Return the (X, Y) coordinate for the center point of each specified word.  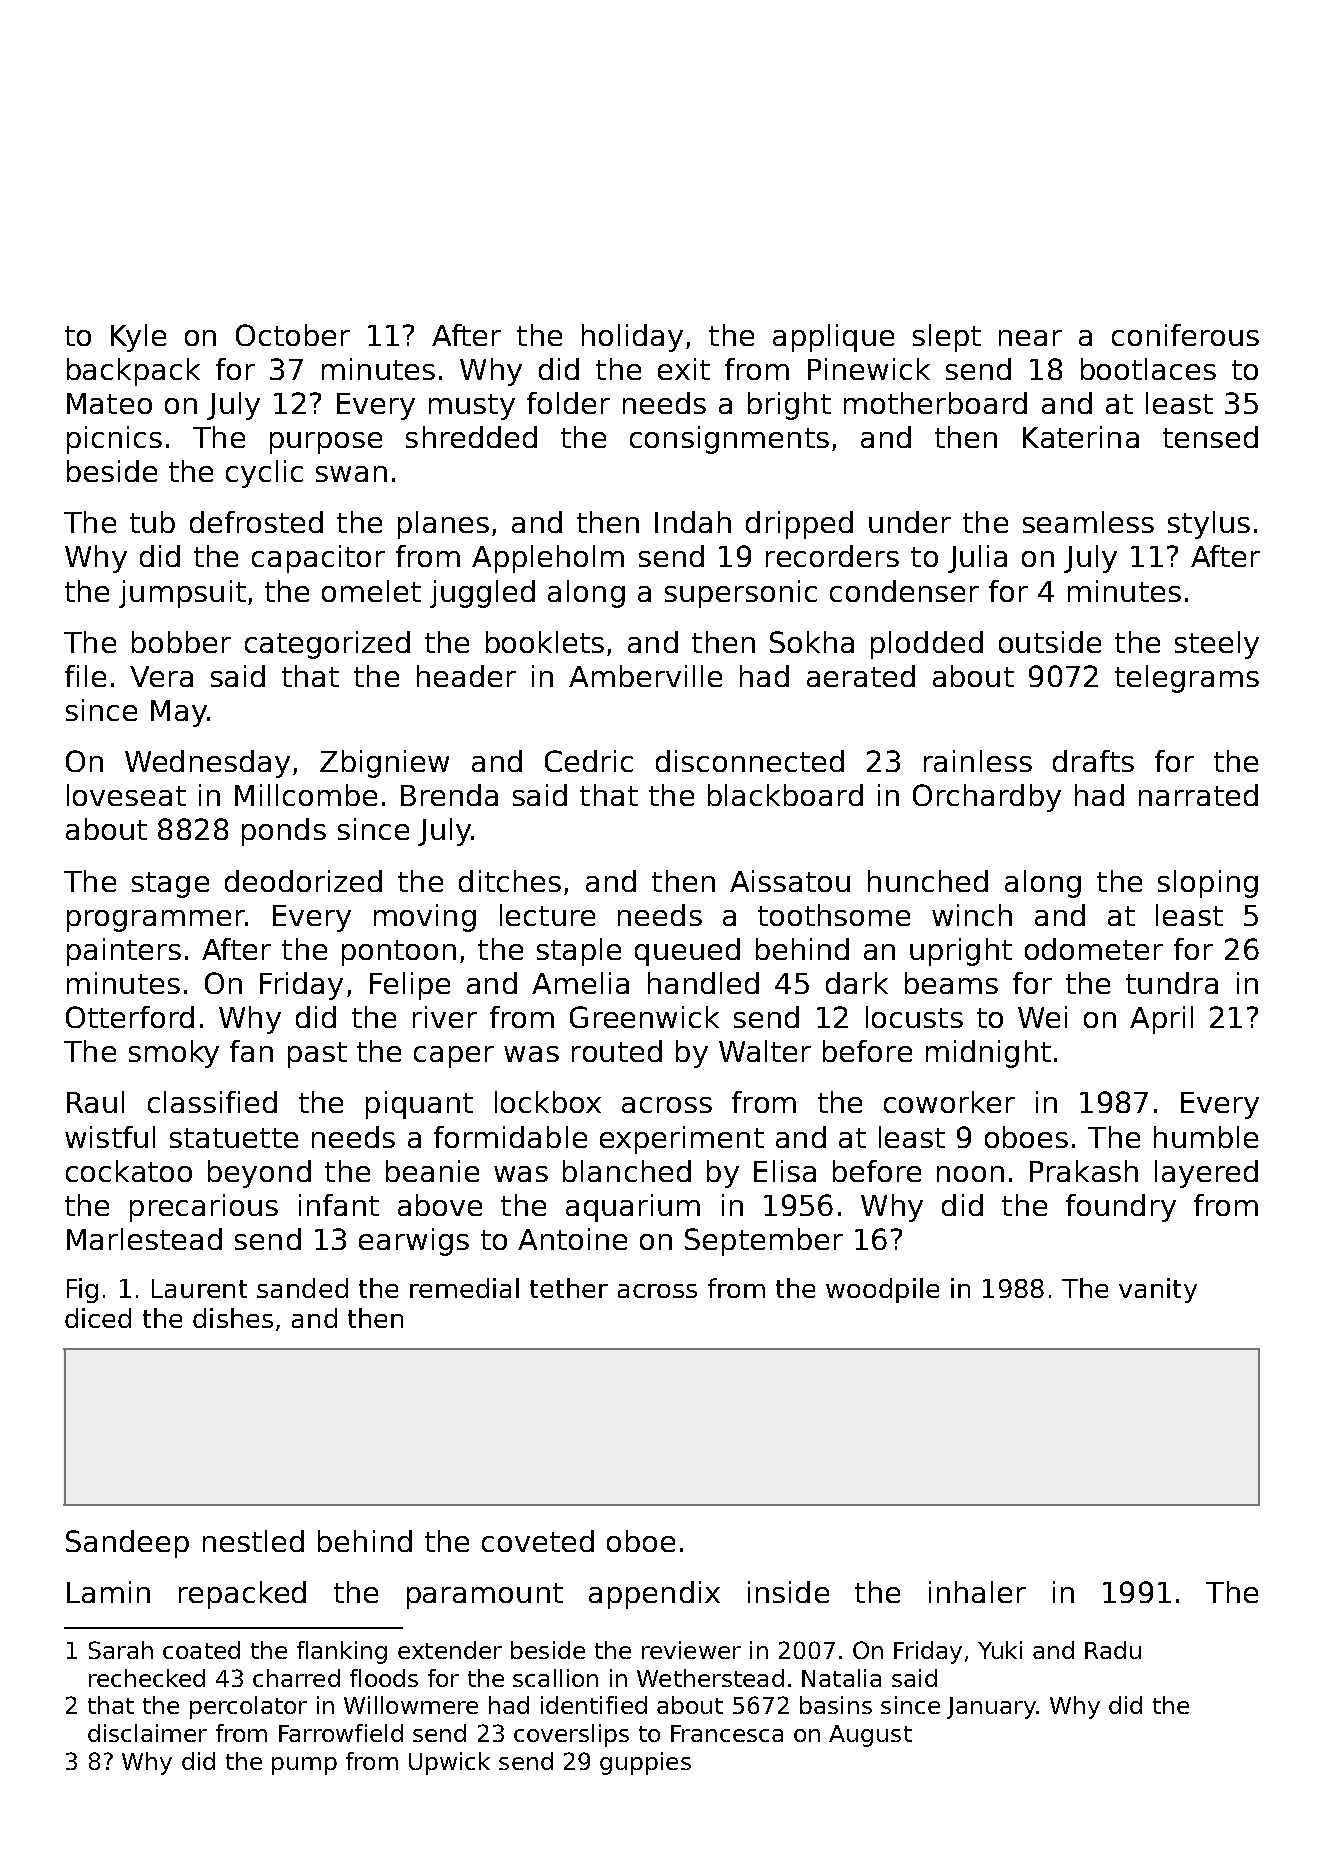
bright (789, 406)
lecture (547, 915)
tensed (1210, 437)
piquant (419, 1105)
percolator (248, 1707)
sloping (1208, 884)
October (293, 335)
